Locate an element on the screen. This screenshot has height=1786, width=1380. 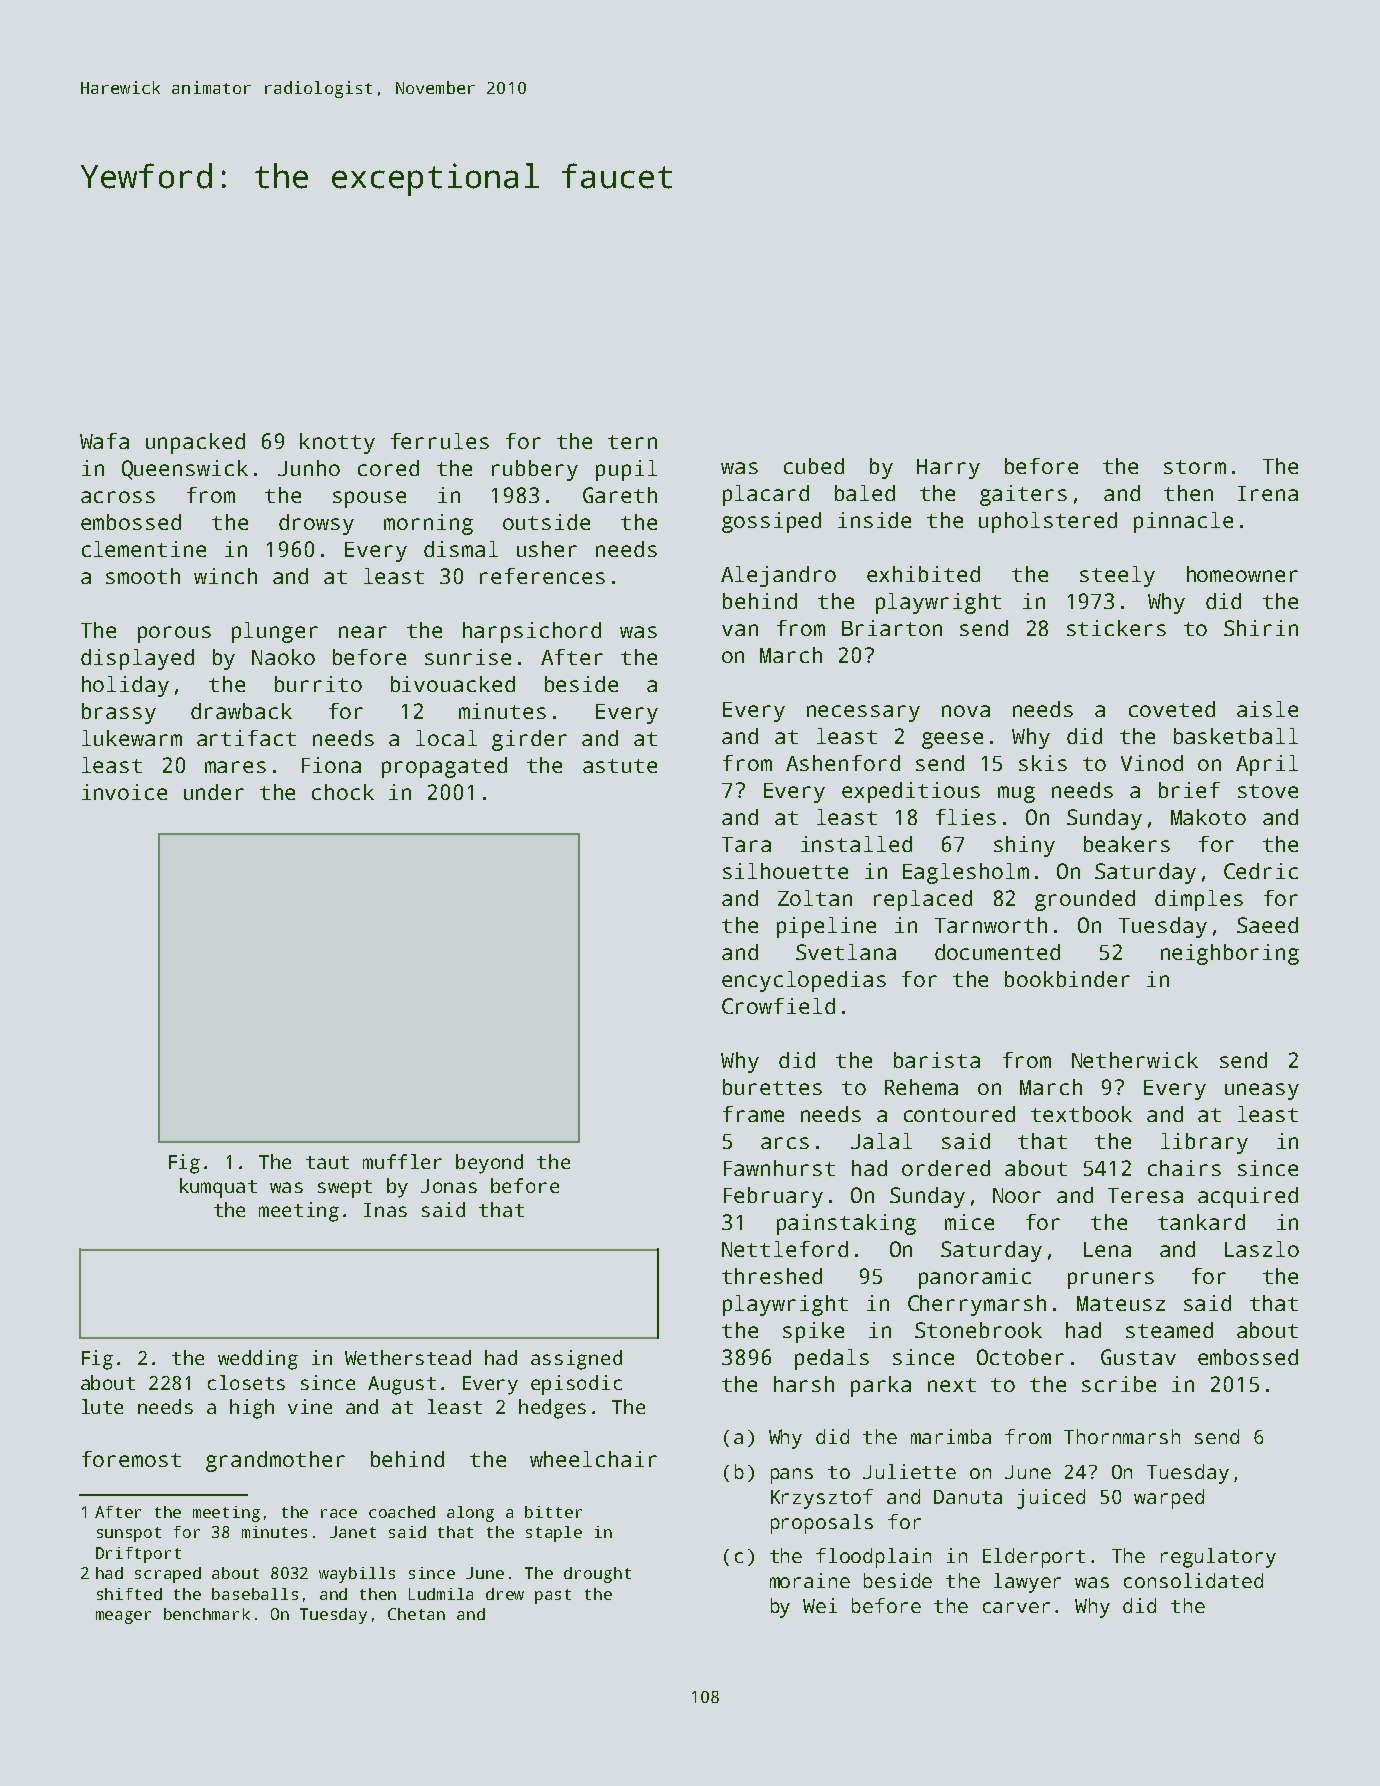
chock is located at coordinates (343, 792).
